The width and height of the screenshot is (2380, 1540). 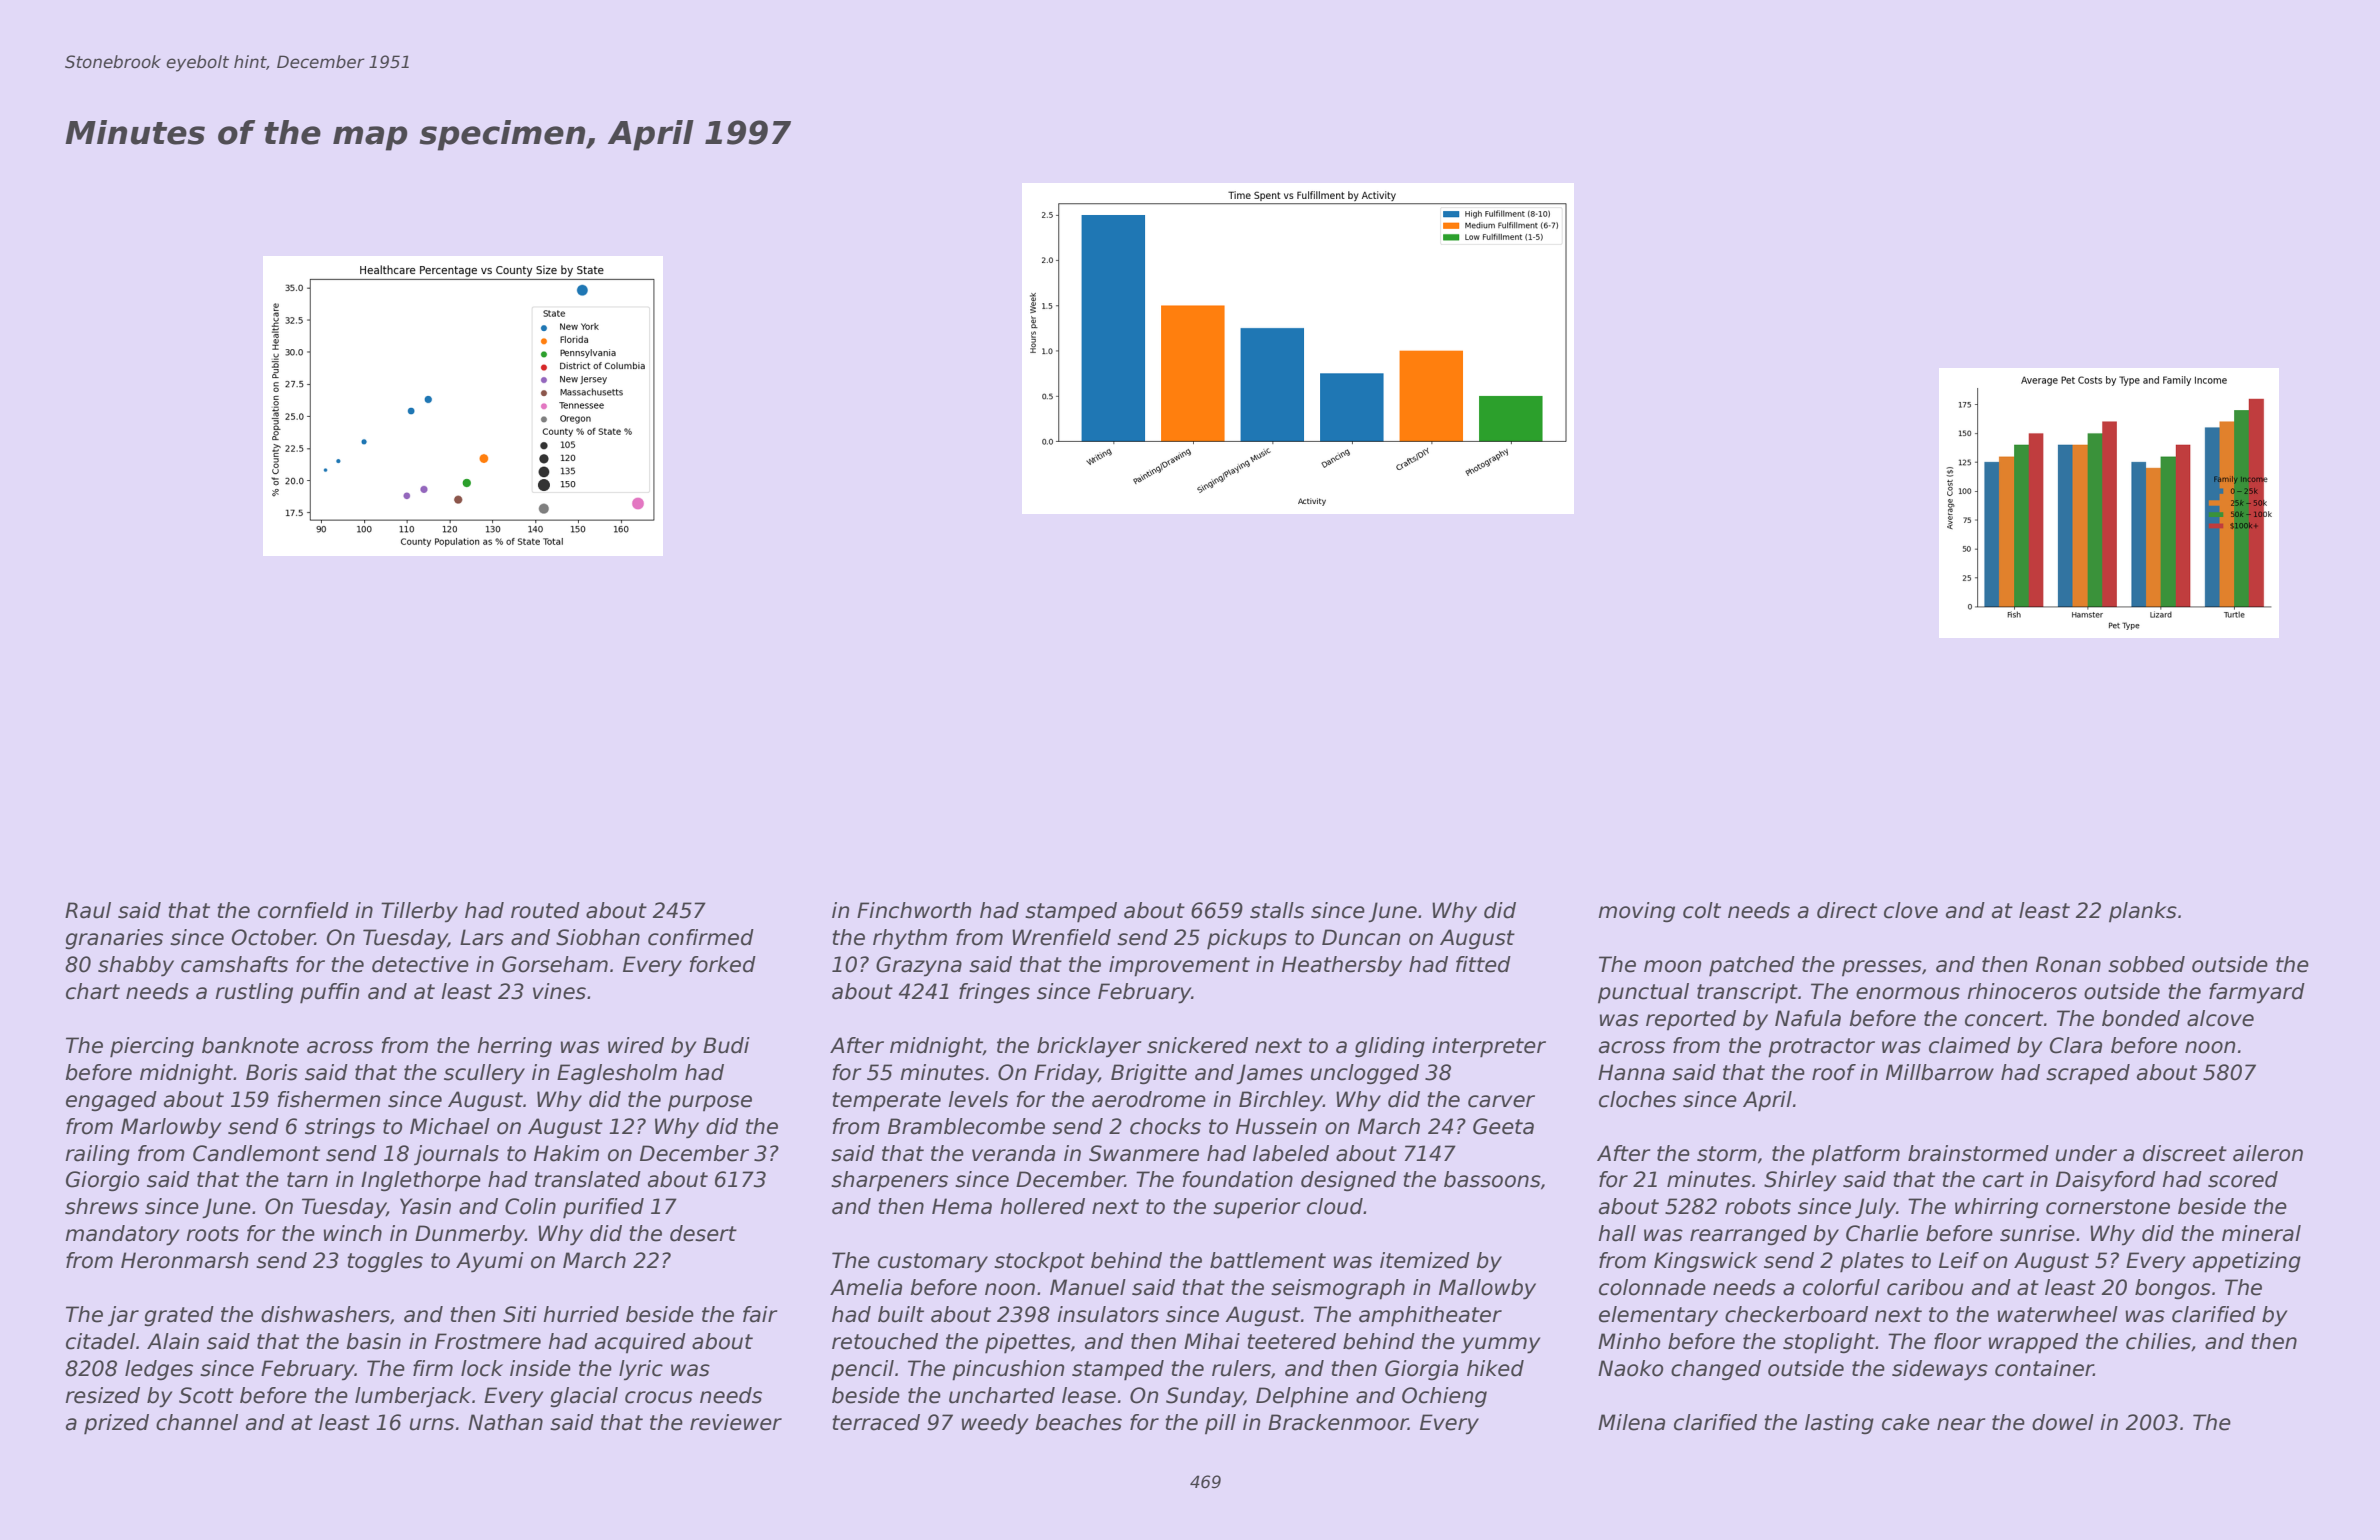 What do you see at coordinates (325, 1314) in the screenshot?
I see `dishwashers` at bounding box center [325, 1314].
